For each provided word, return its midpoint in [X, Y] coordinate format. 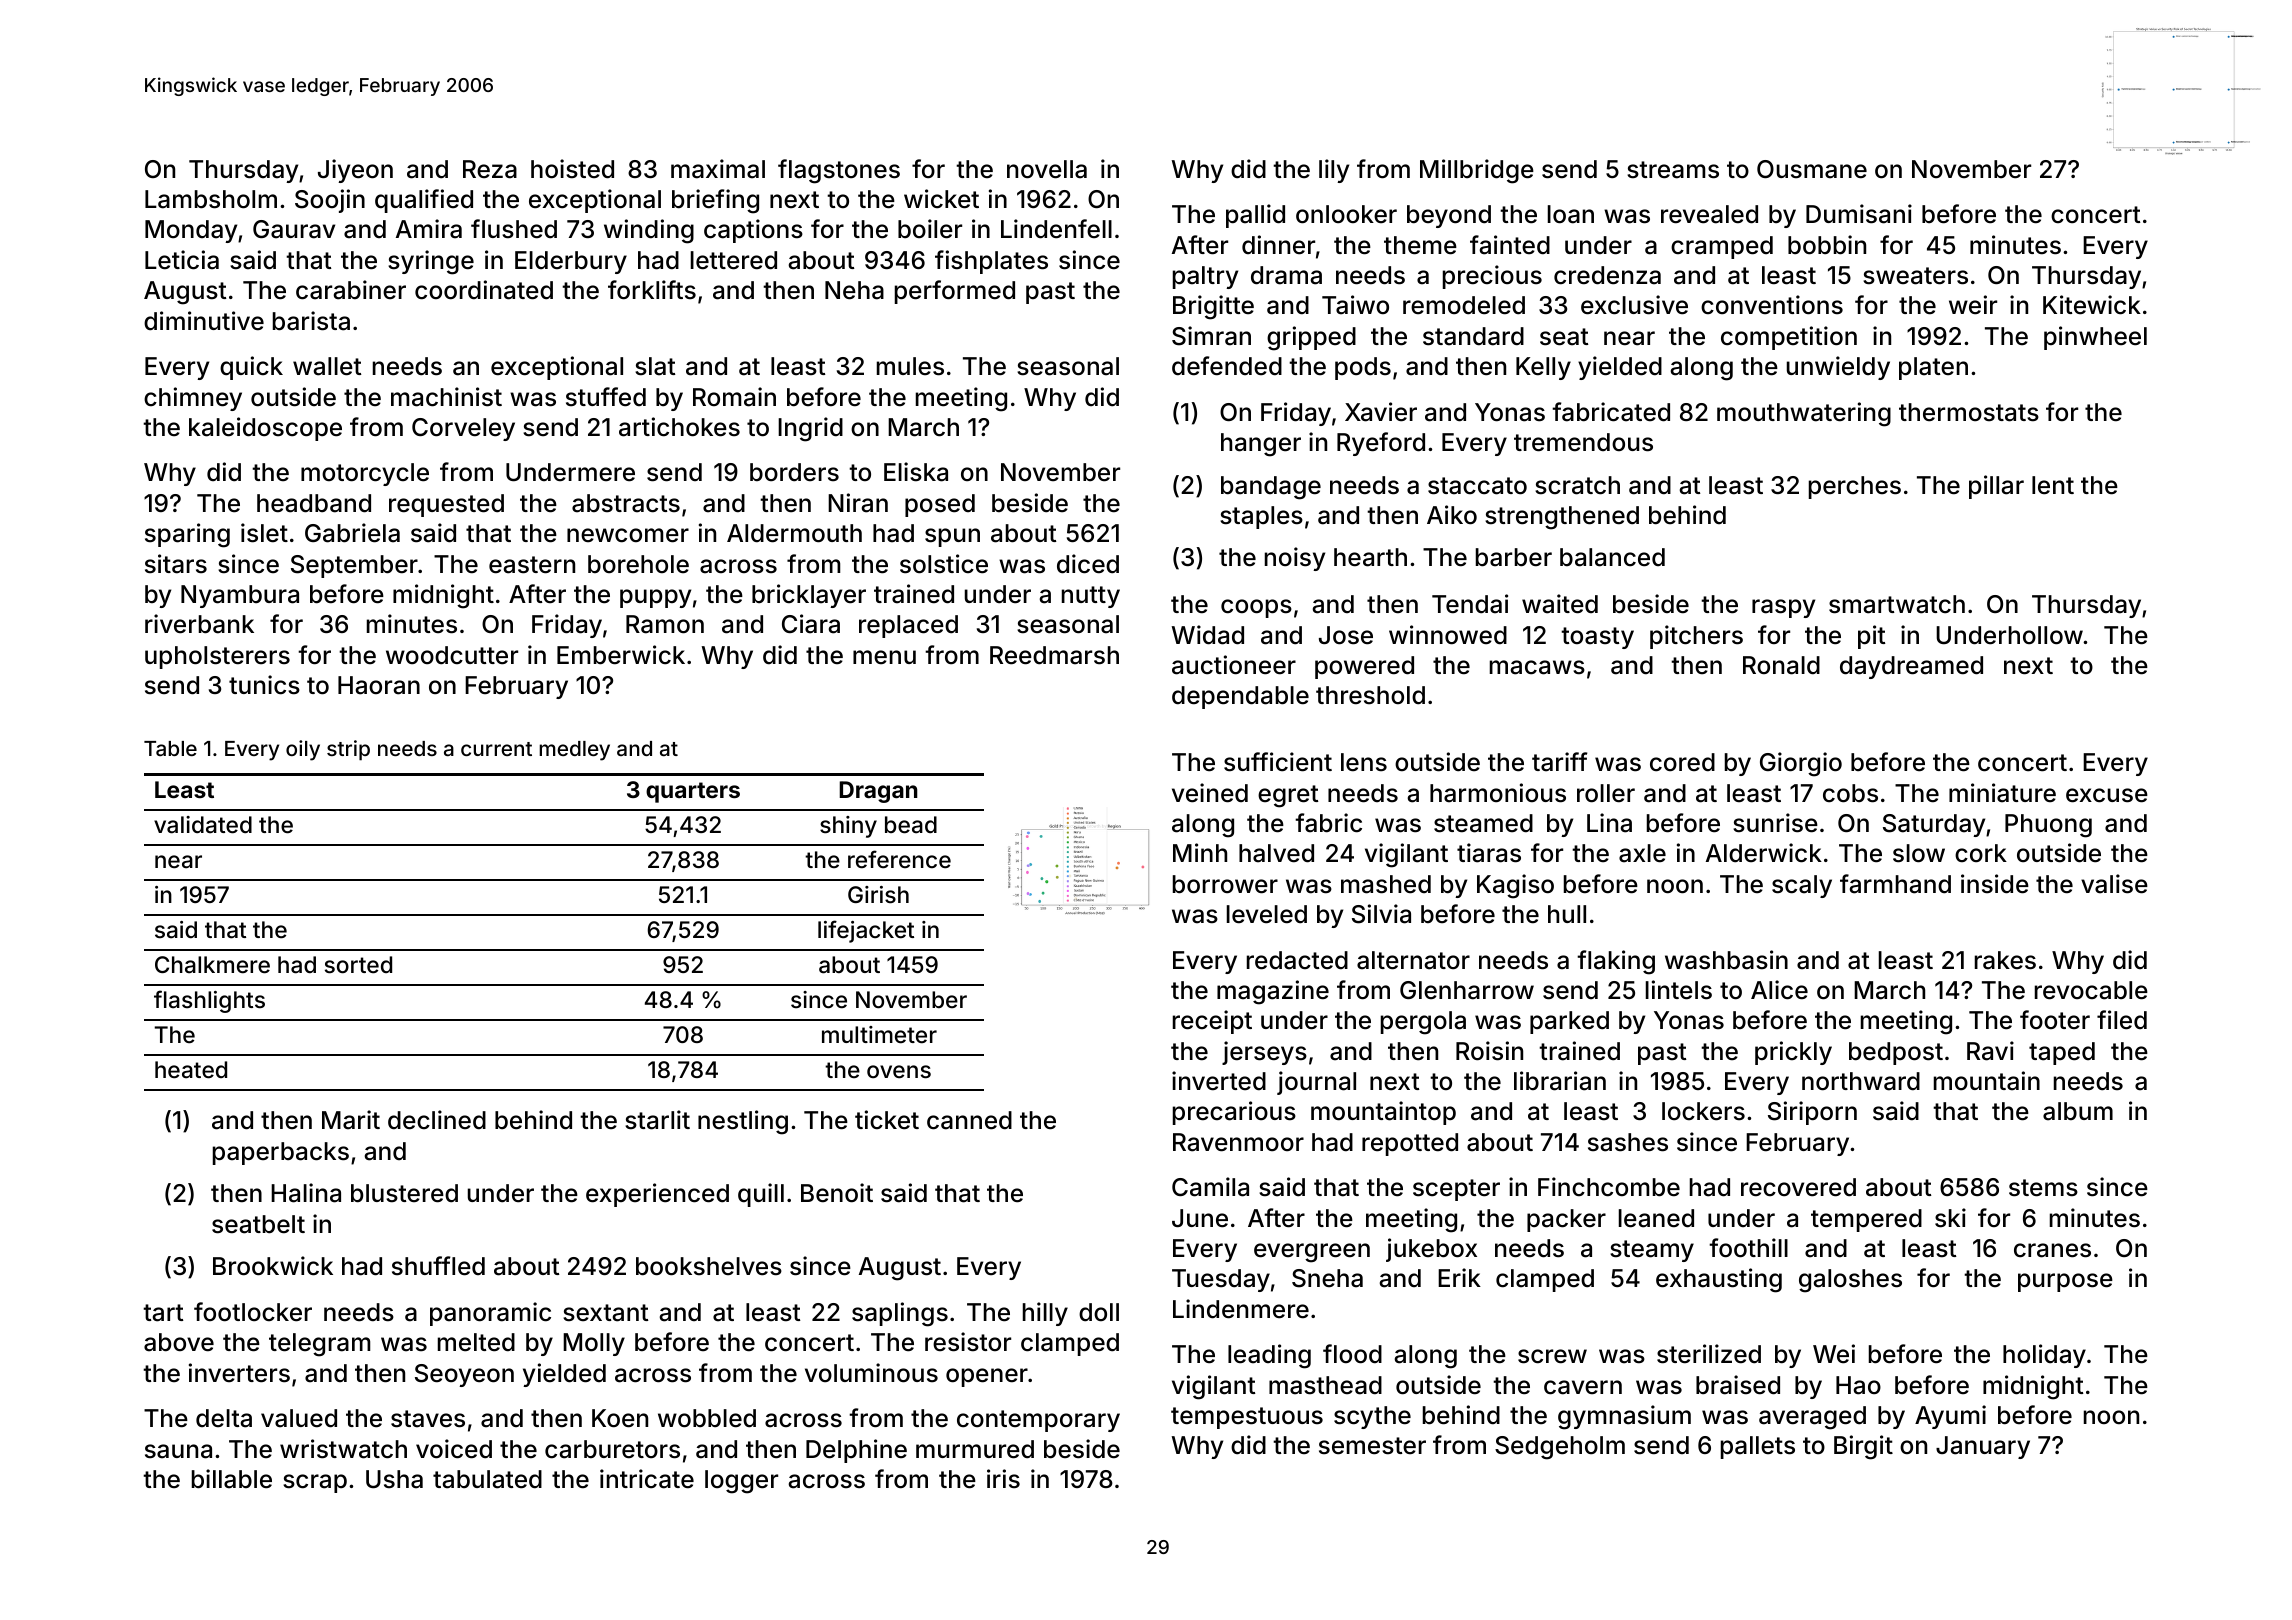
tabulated [487, 1479]
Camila [1210, 1187]
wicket [941, 199]
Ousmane [1812, 169]
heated [191, 1070]
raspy [1783, 608]
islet [264, 533]
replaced [908, 626]
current [496, 749]
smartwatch [1897, 604]
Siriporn [1812, 1113]
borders [794, 472]
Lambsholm [211, 199]
